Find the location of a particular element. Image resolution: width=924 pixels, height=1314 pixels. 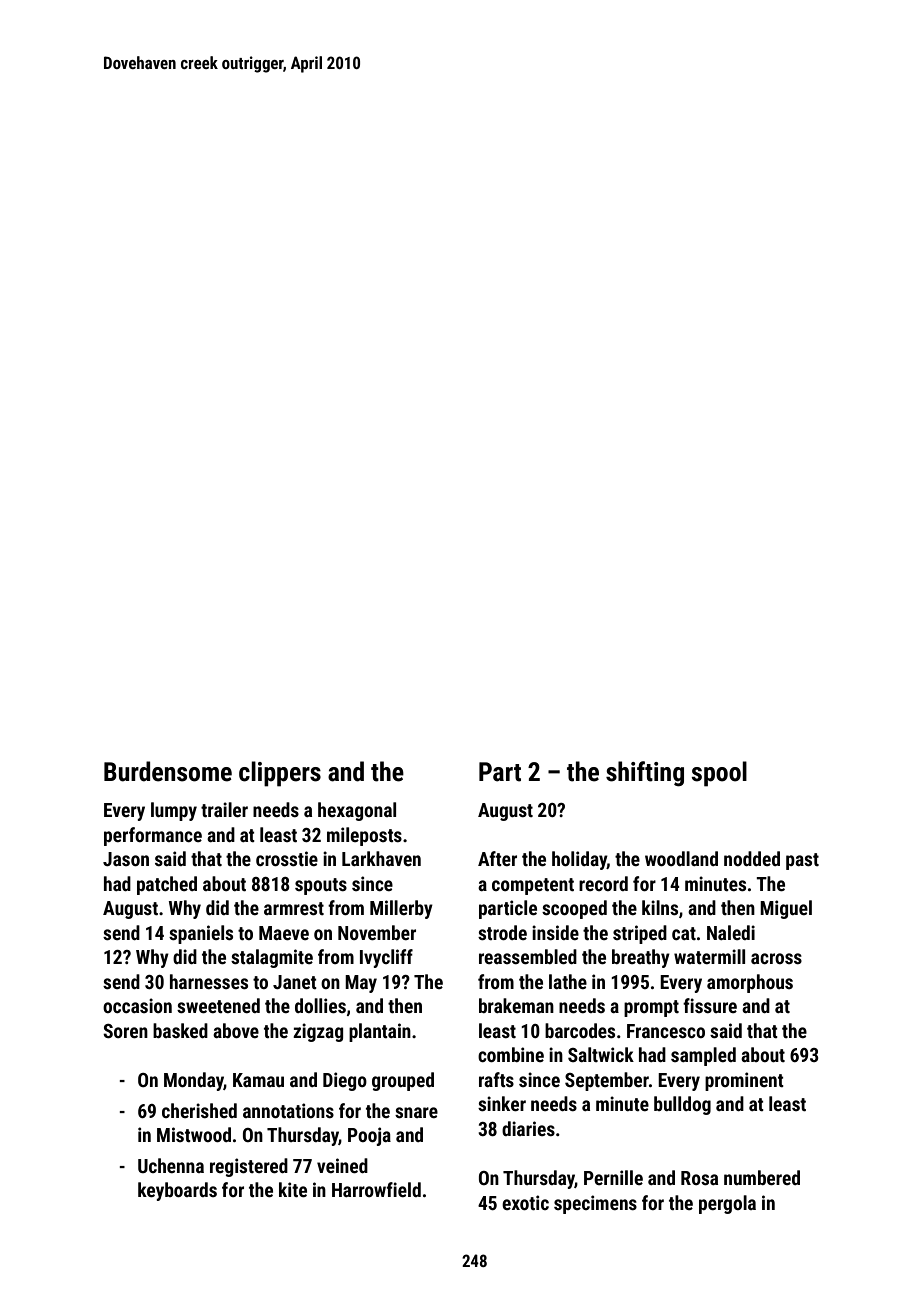

trailer is located at coordinates (224, 809).
